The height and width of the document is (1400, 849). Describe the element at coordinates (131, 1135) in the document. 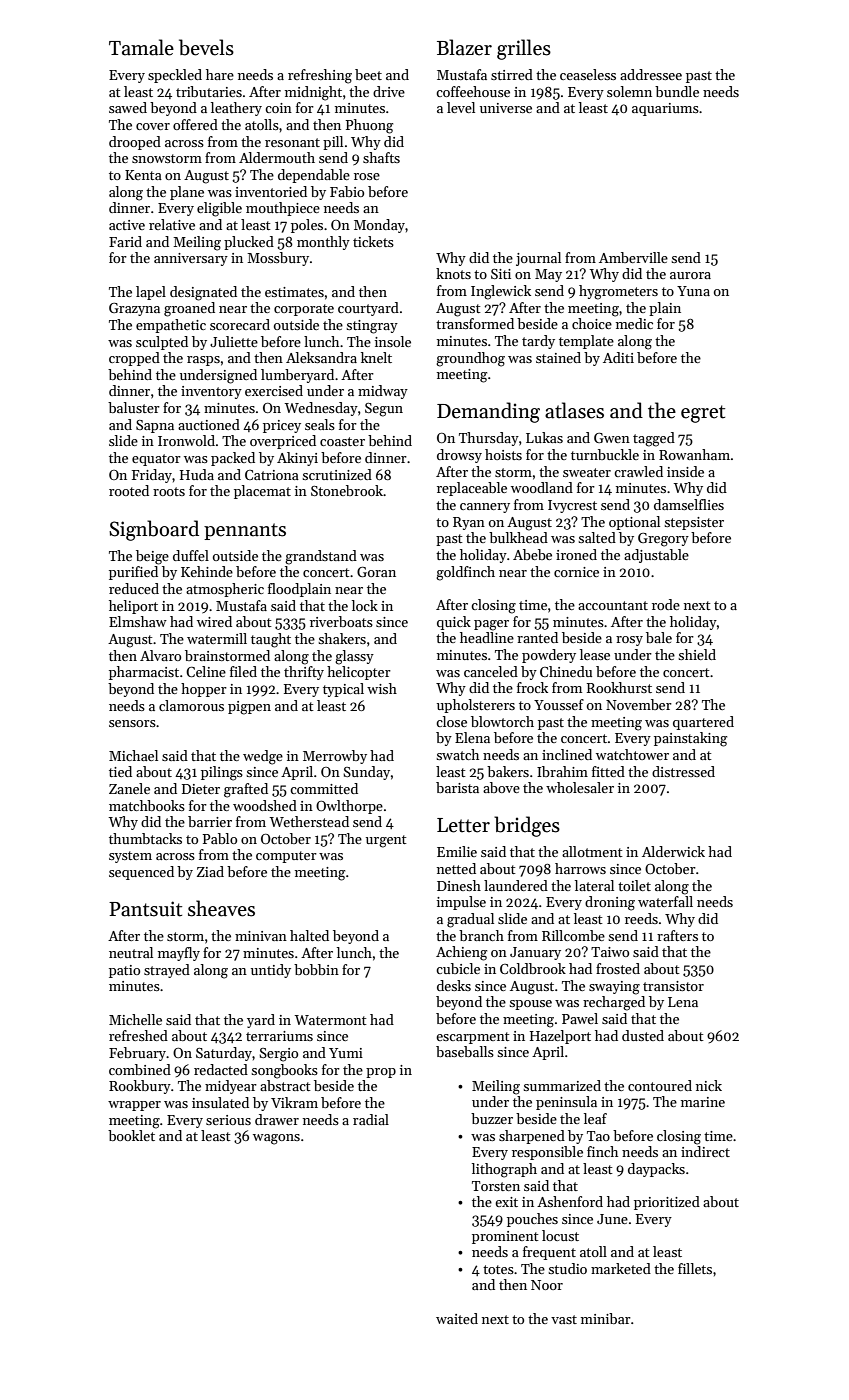

I see `booklet` at that location.
